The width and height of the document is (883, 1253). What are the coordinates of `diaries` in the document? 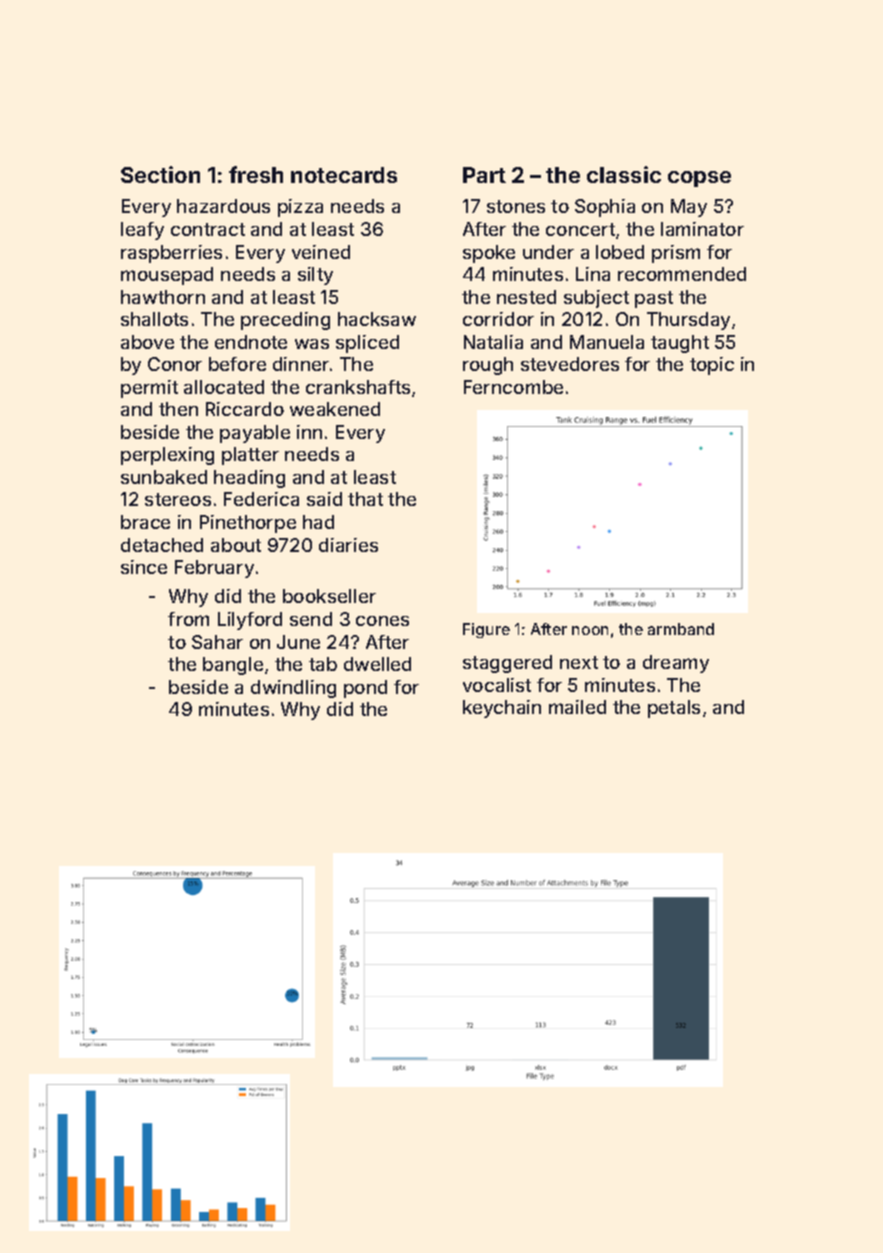 It's located at (348, 545).
